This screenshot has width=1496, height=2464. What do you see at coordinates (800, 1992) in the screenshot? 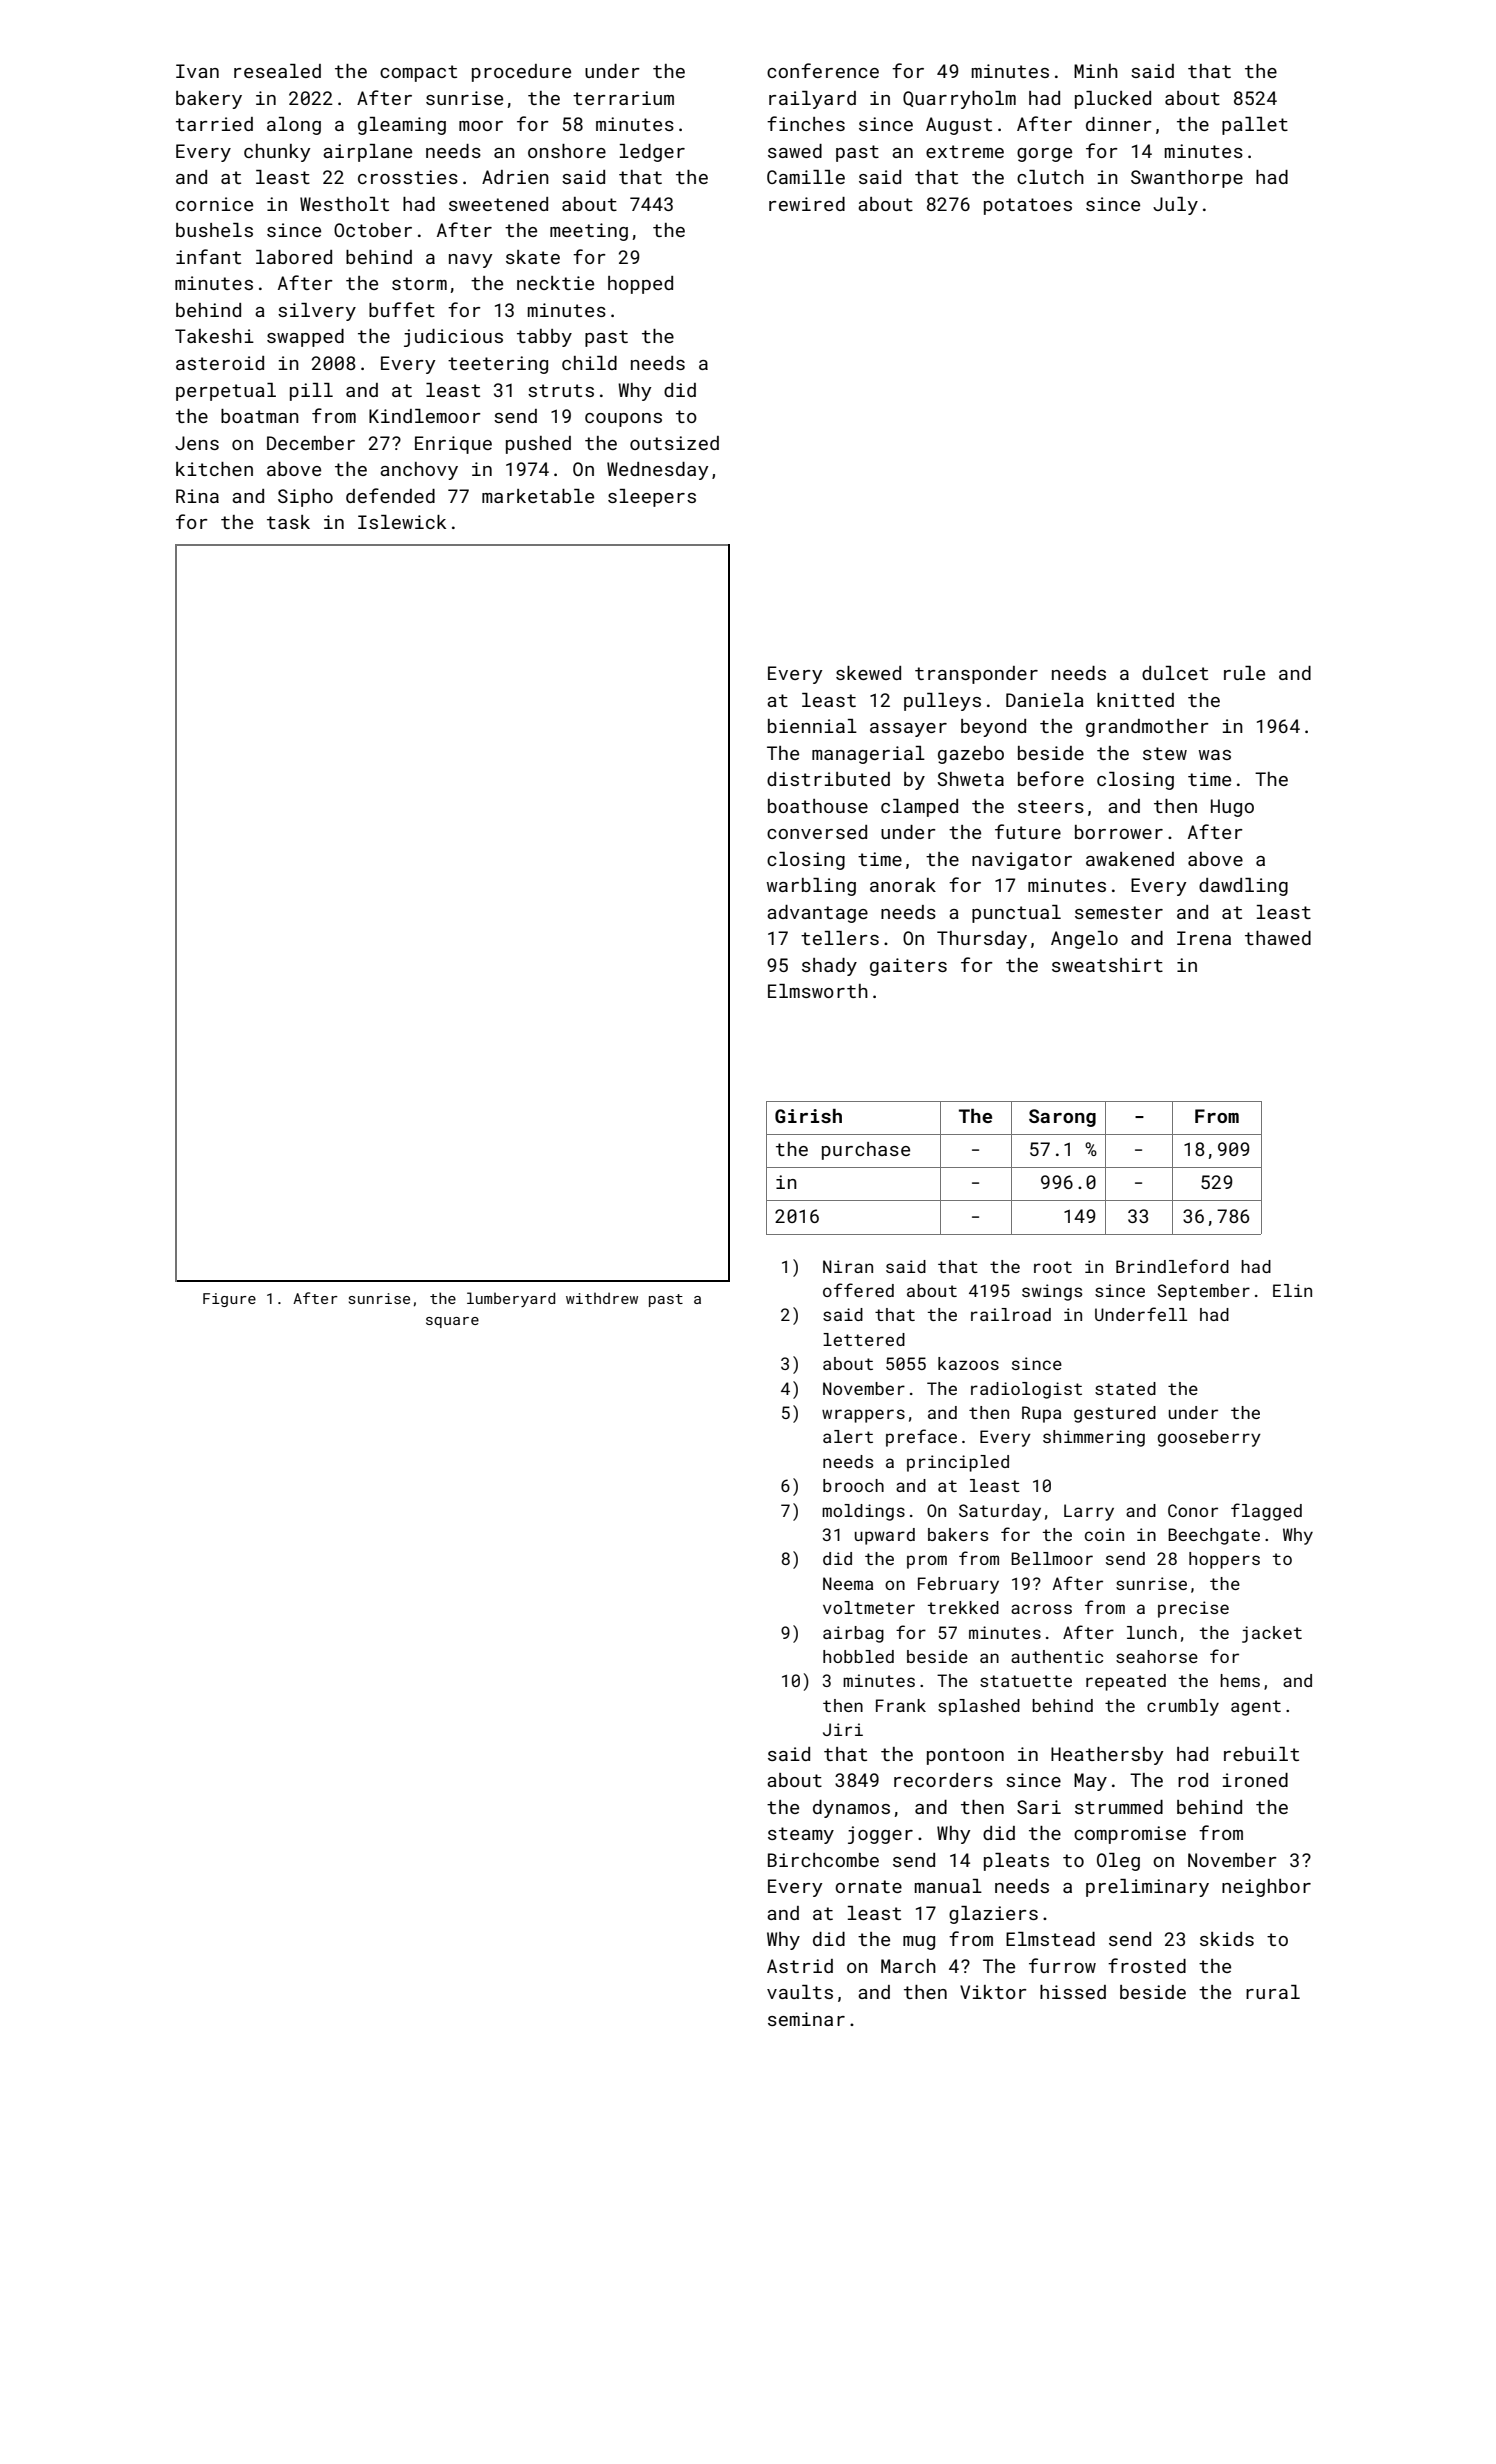
I see `vaults` at bounding box center [800, 1992].
